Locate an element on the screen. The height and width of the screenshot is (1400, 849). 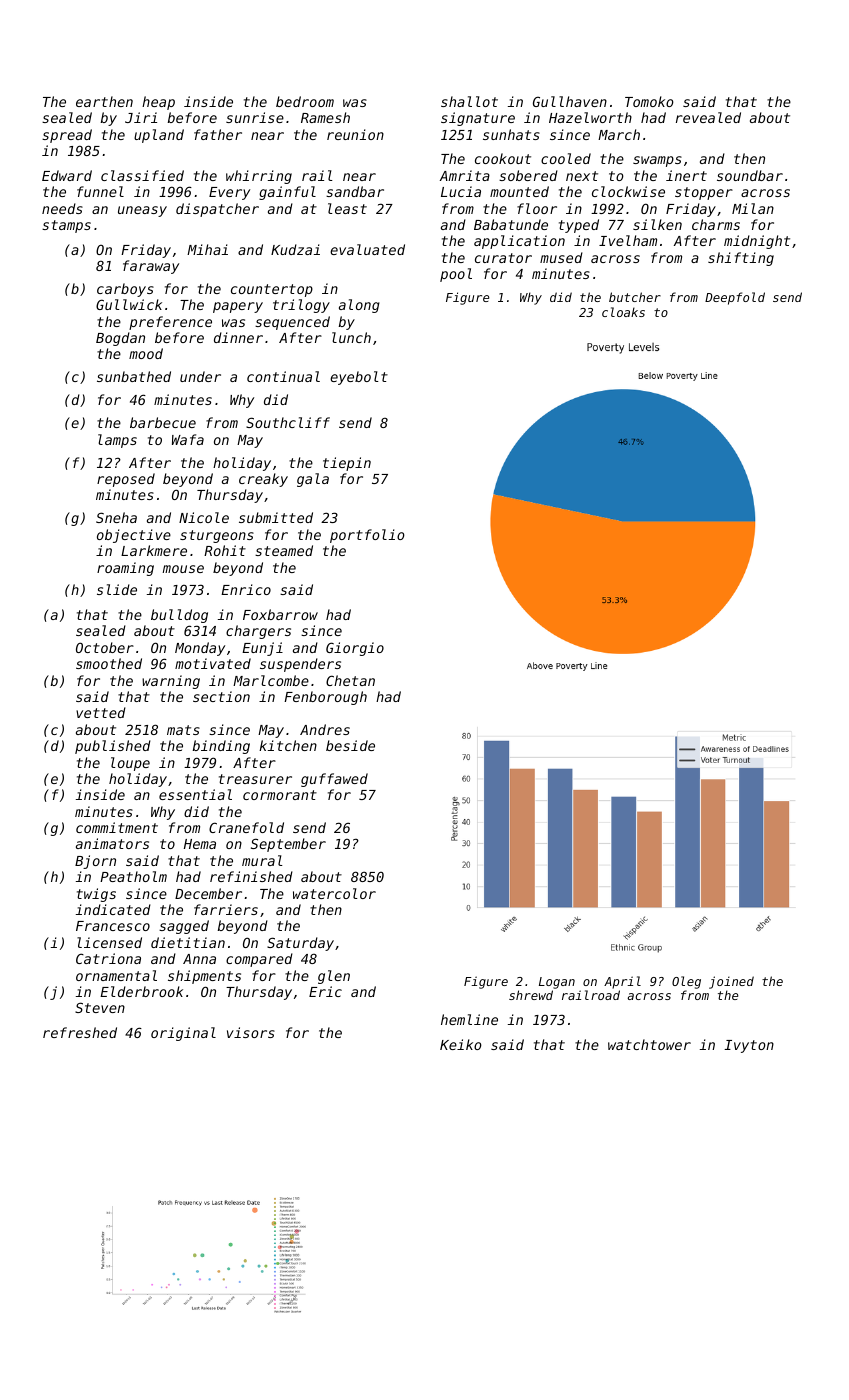
Keiko is located at coordinates (461, 1044).
